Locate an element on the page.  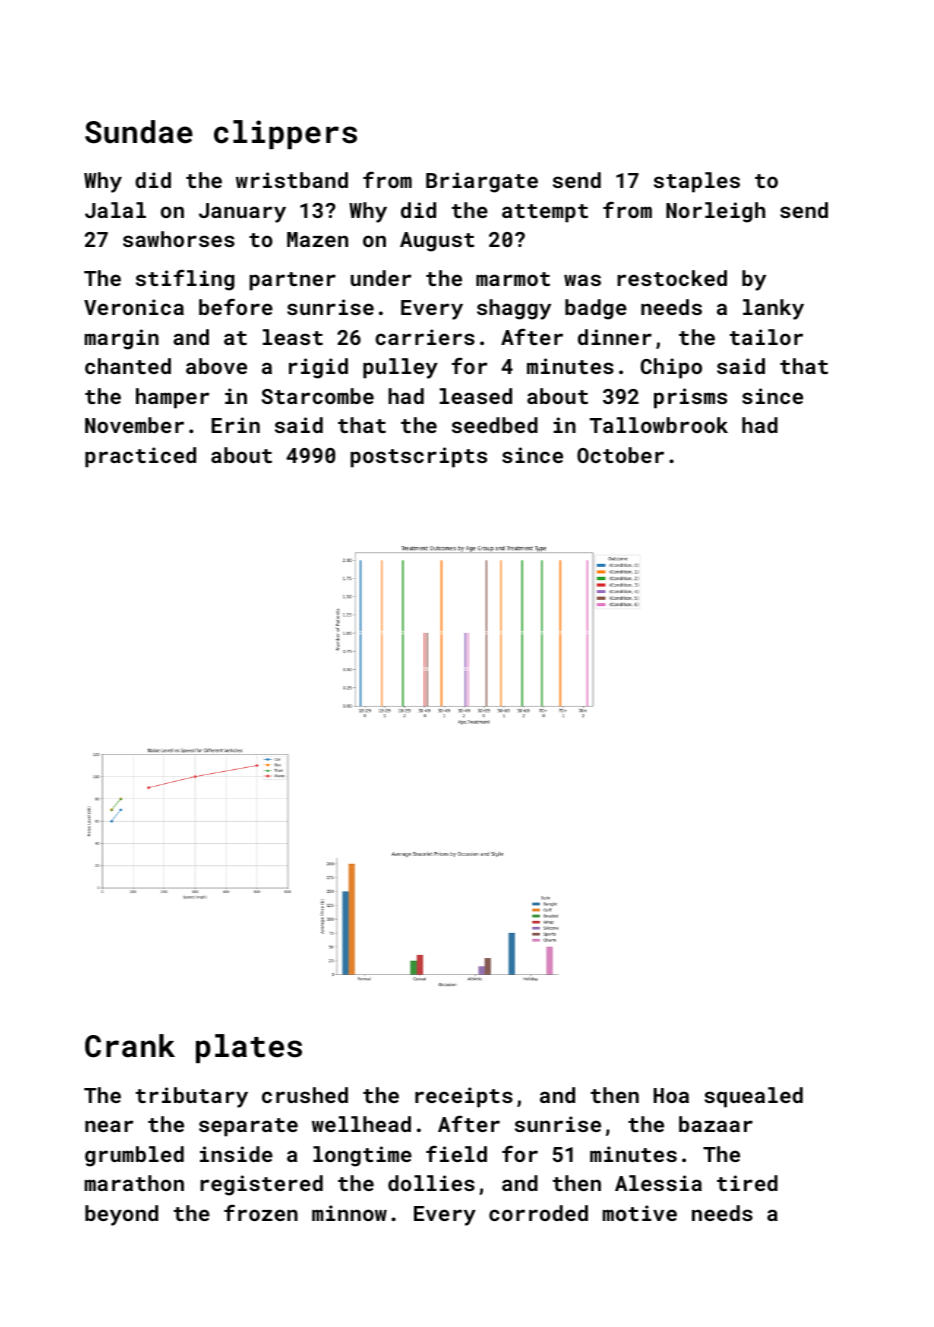
Jalal is located at coordinates (115, 210).
